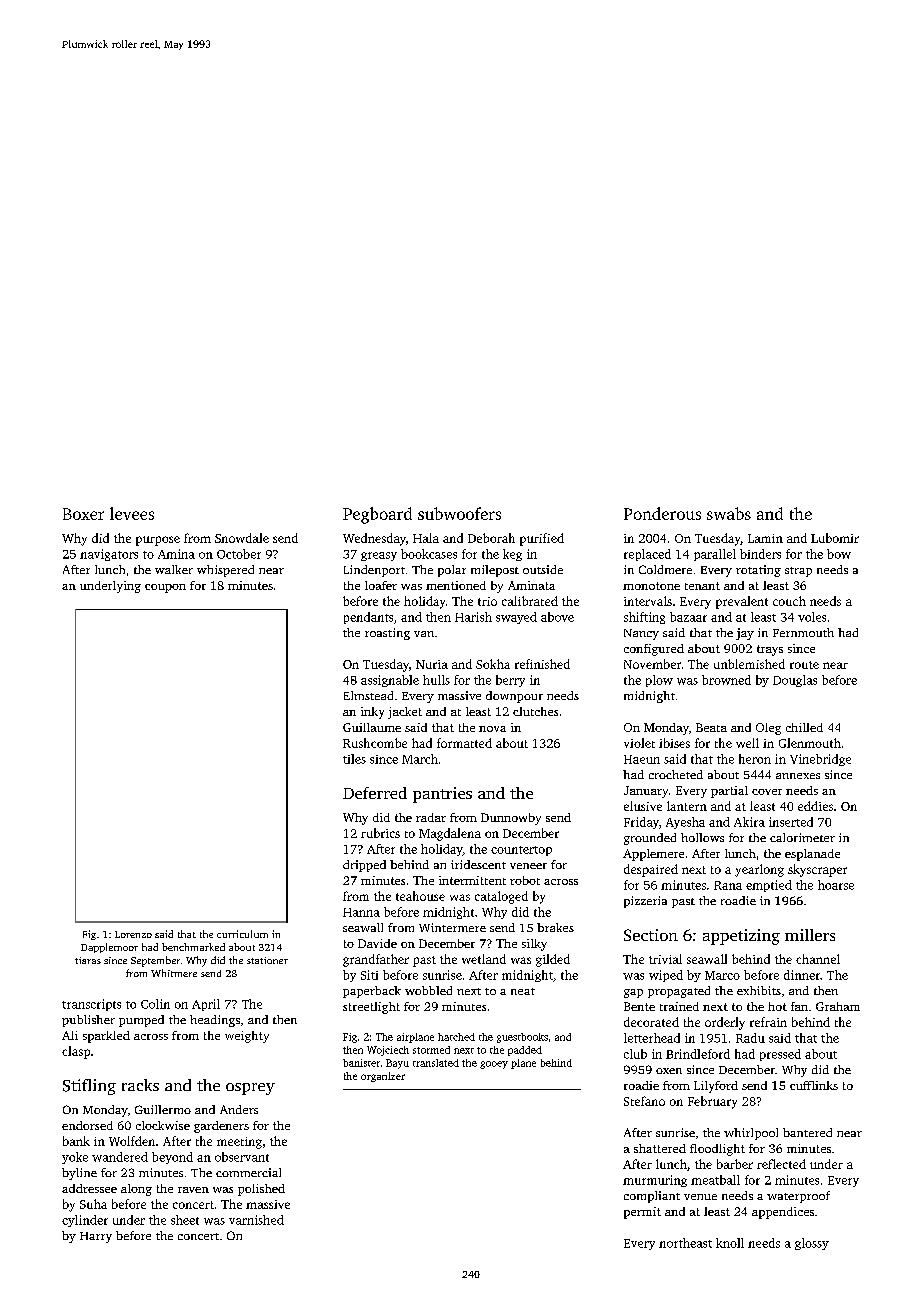 The width and height of the screenshot is (924, 1308). Describe the element at coordinates (729, 513) in the screenshot. I see `swabs` at that location.
